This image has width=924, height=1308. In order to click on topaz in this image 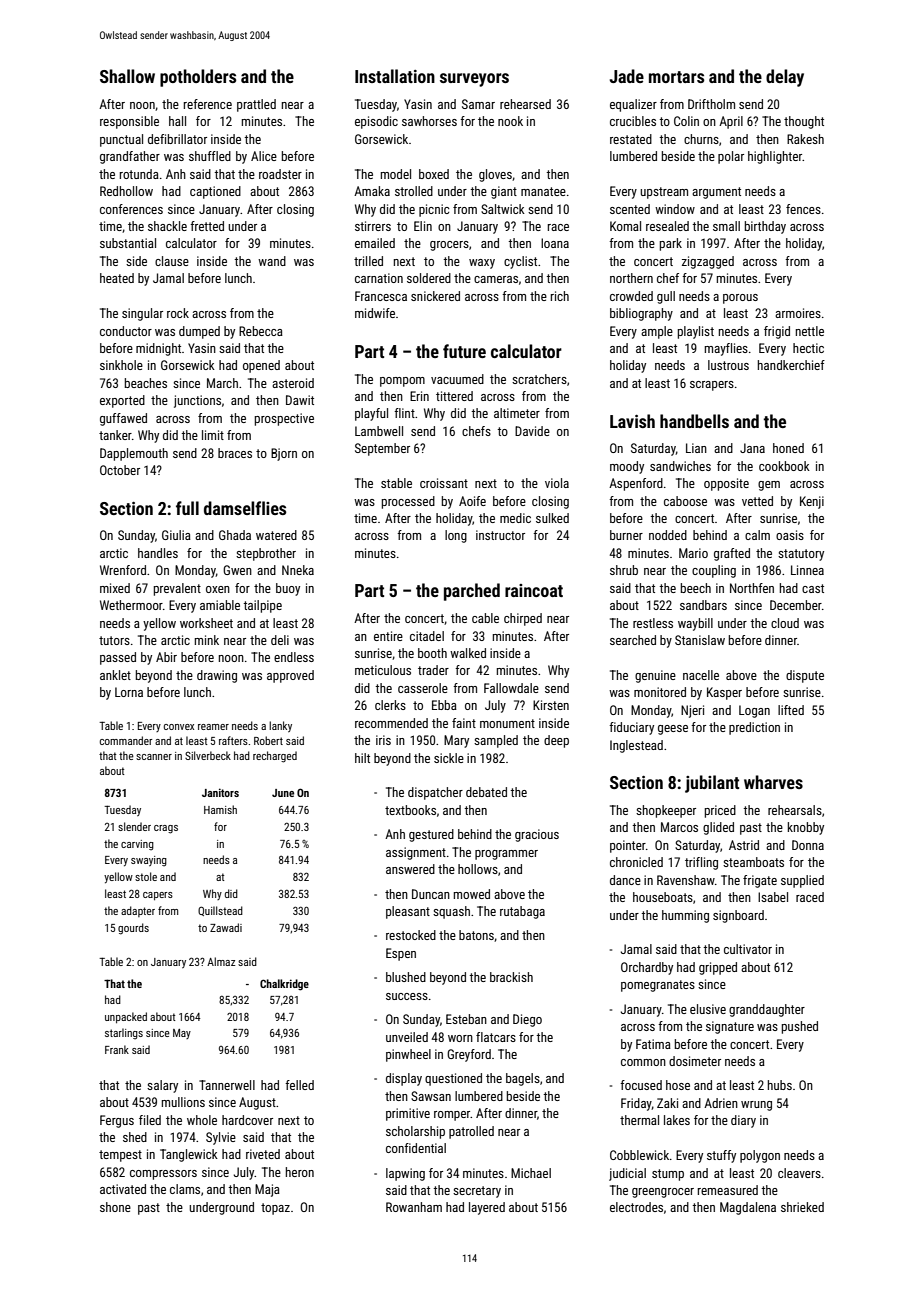, I will do `click(275, 1209)`.
